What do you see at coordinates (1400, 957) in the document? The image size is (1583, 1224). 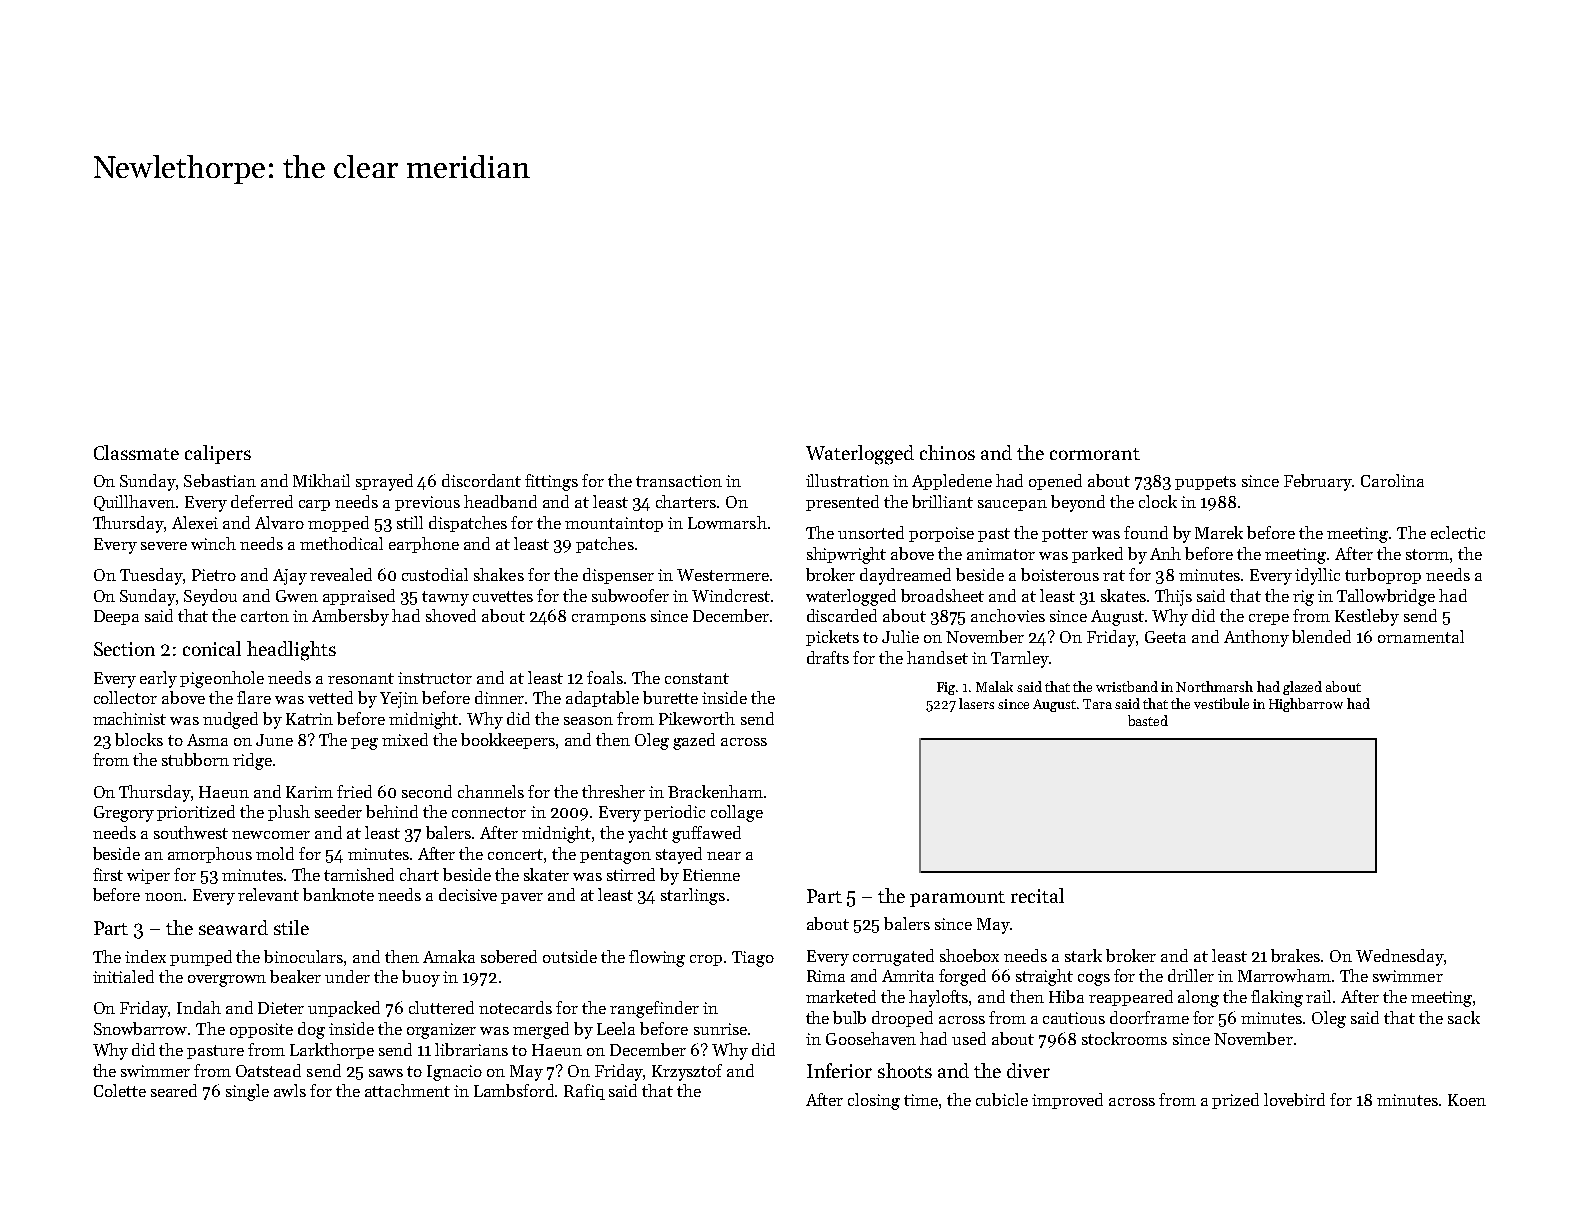 I see `Wednesday` at bounding box center [1400, 957].
